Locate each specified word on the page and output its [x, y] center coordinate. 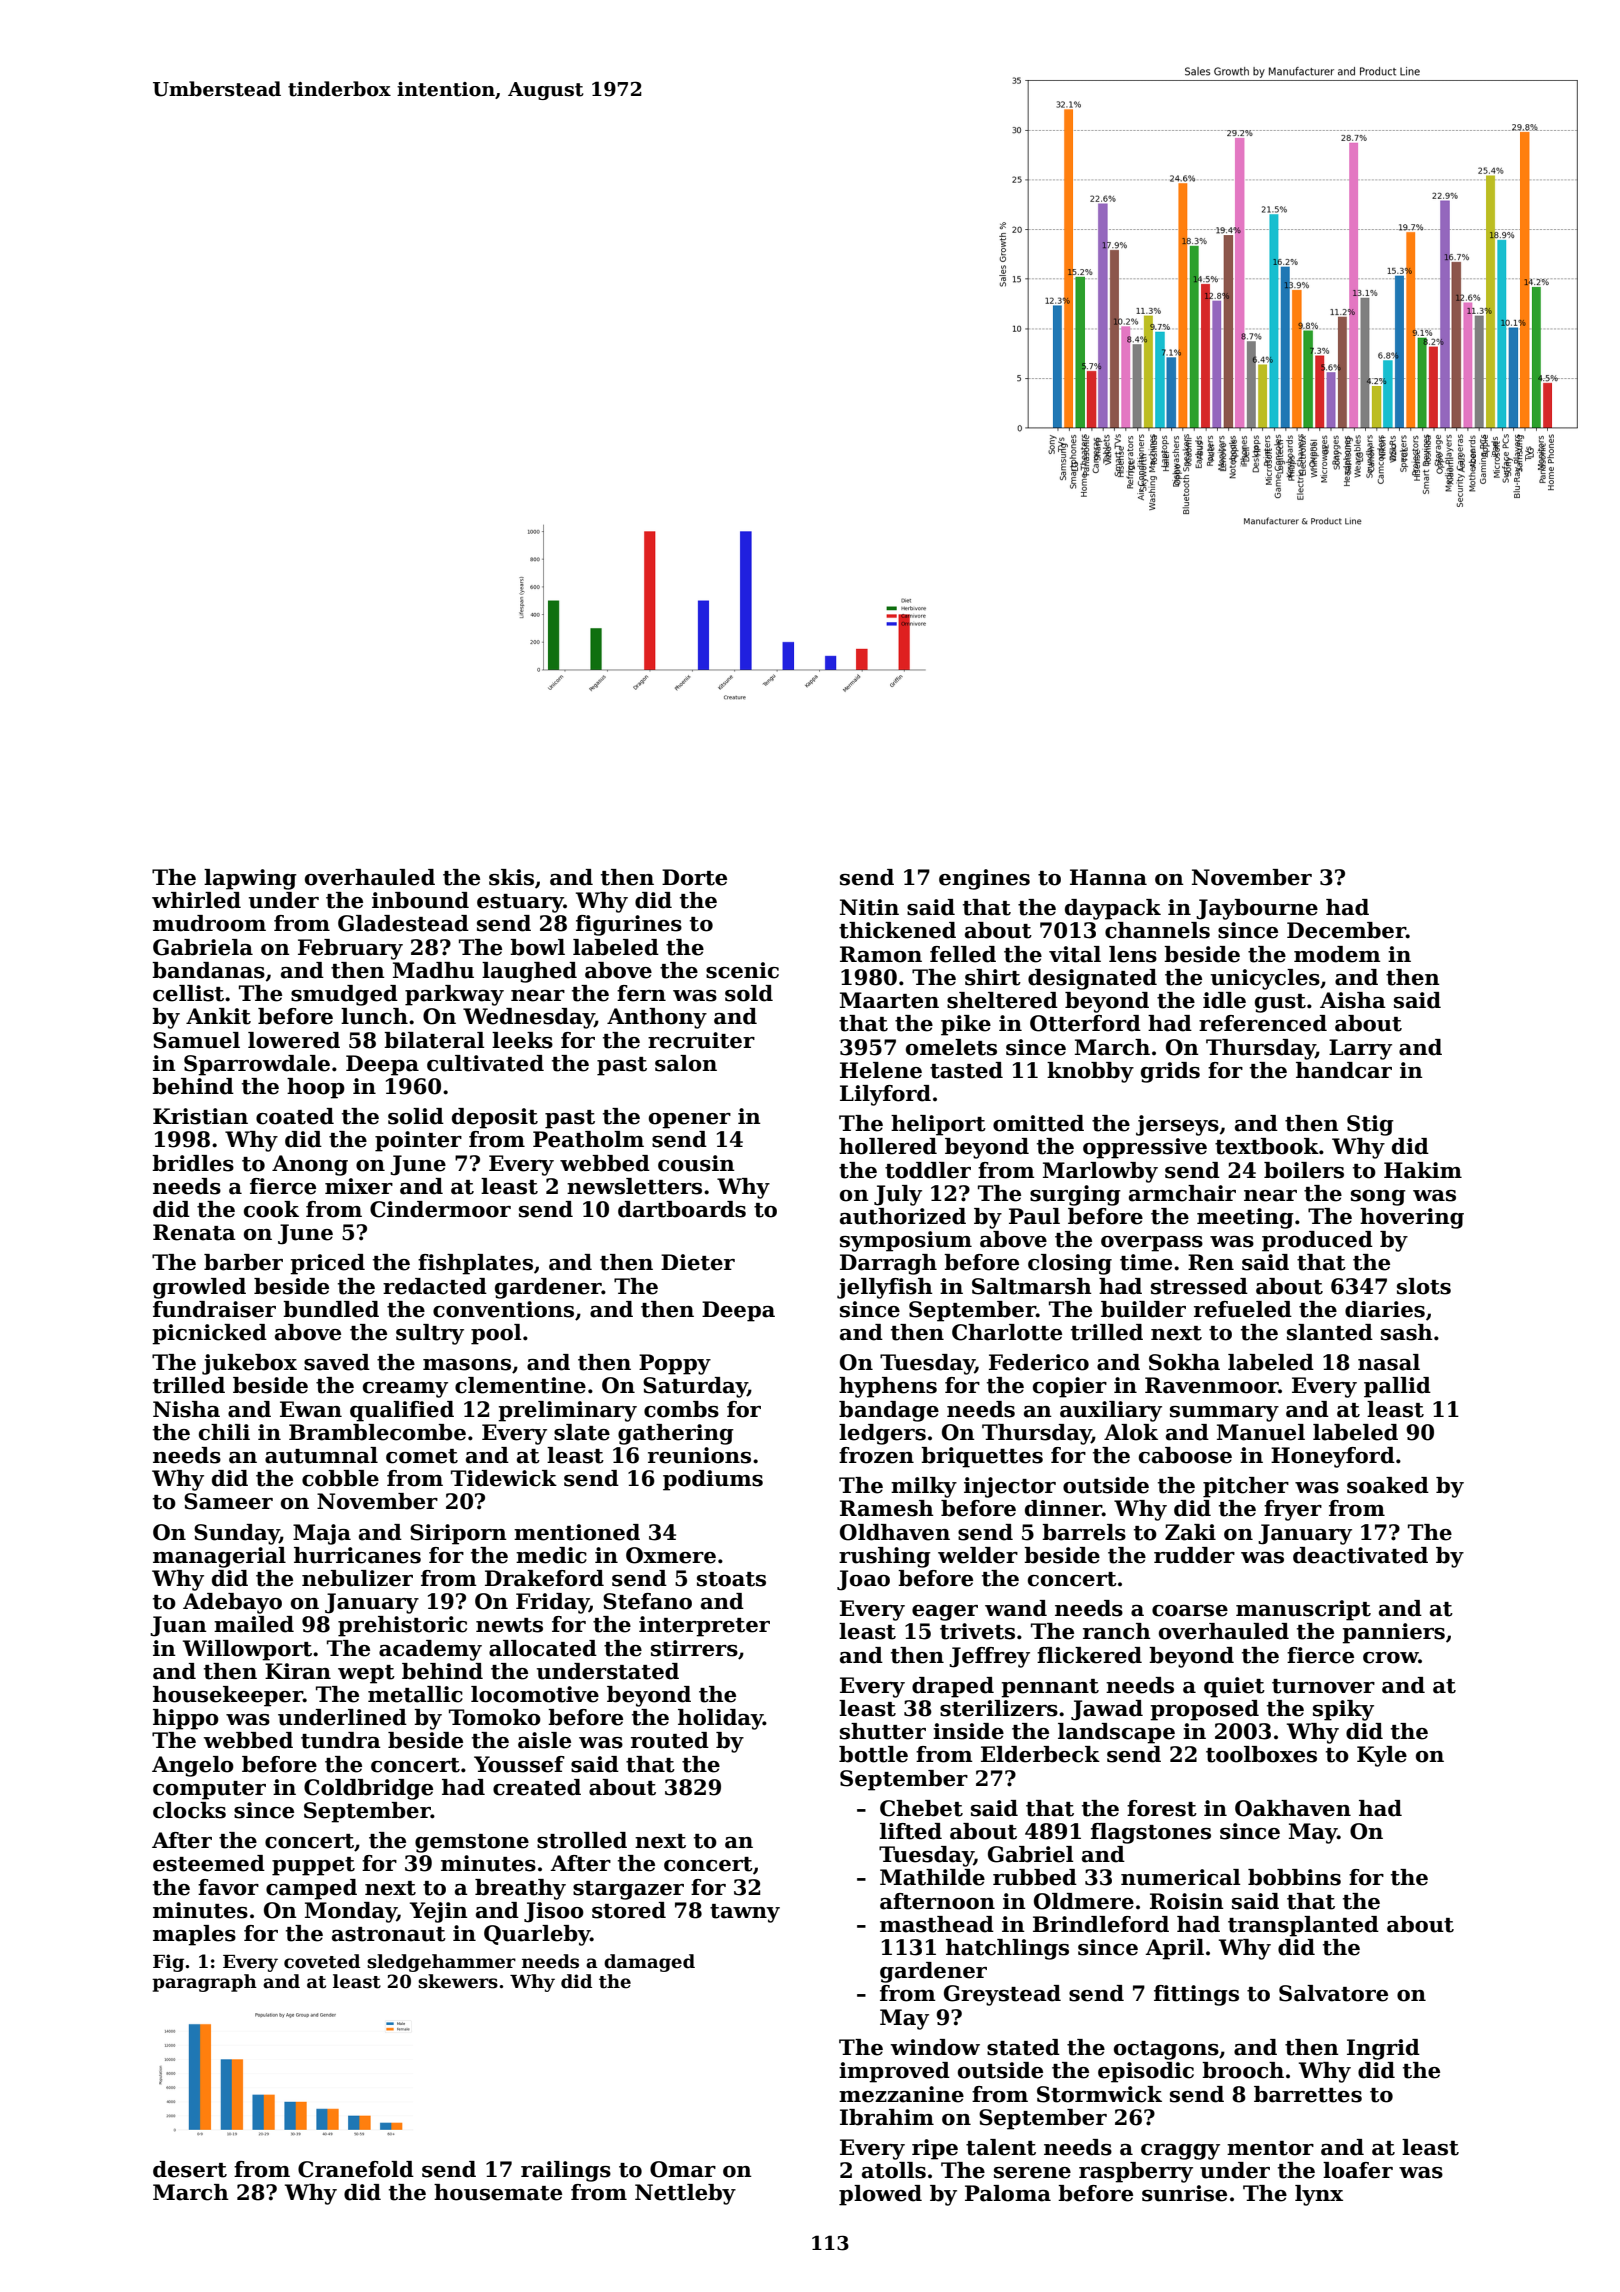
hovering [1412, 1218]
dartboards [682, 1209]
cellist [188, 993]
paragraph [204, 1983]
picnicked [209, 1334]
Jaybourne [1257, 909]
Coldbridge [368, 1789]
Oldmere [1084, 1901]
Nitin [869, 907]
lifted [911, 1831]
